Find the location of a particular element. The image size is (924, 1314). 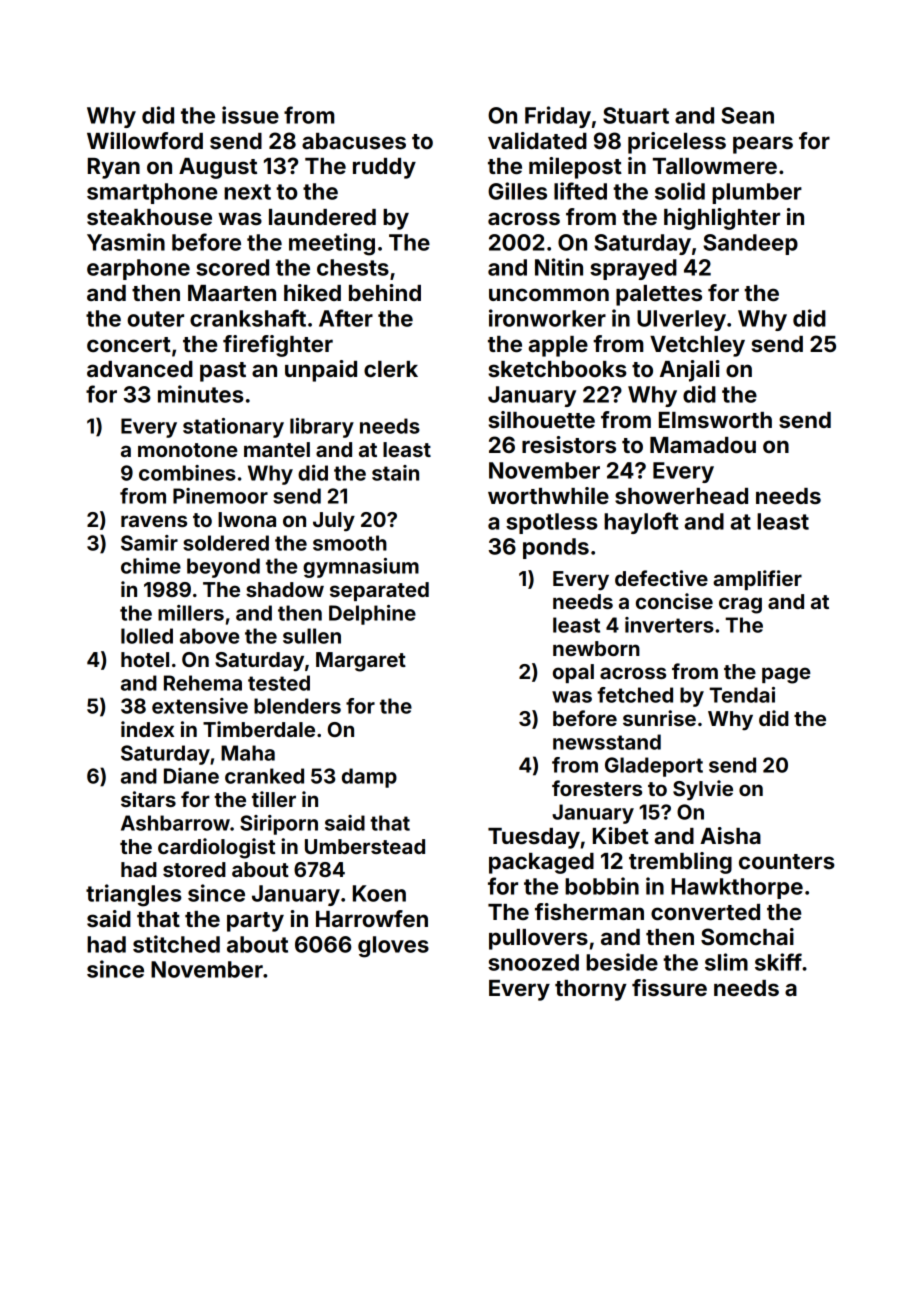

Hawkthorpe is located at coordinates (737, 888).
